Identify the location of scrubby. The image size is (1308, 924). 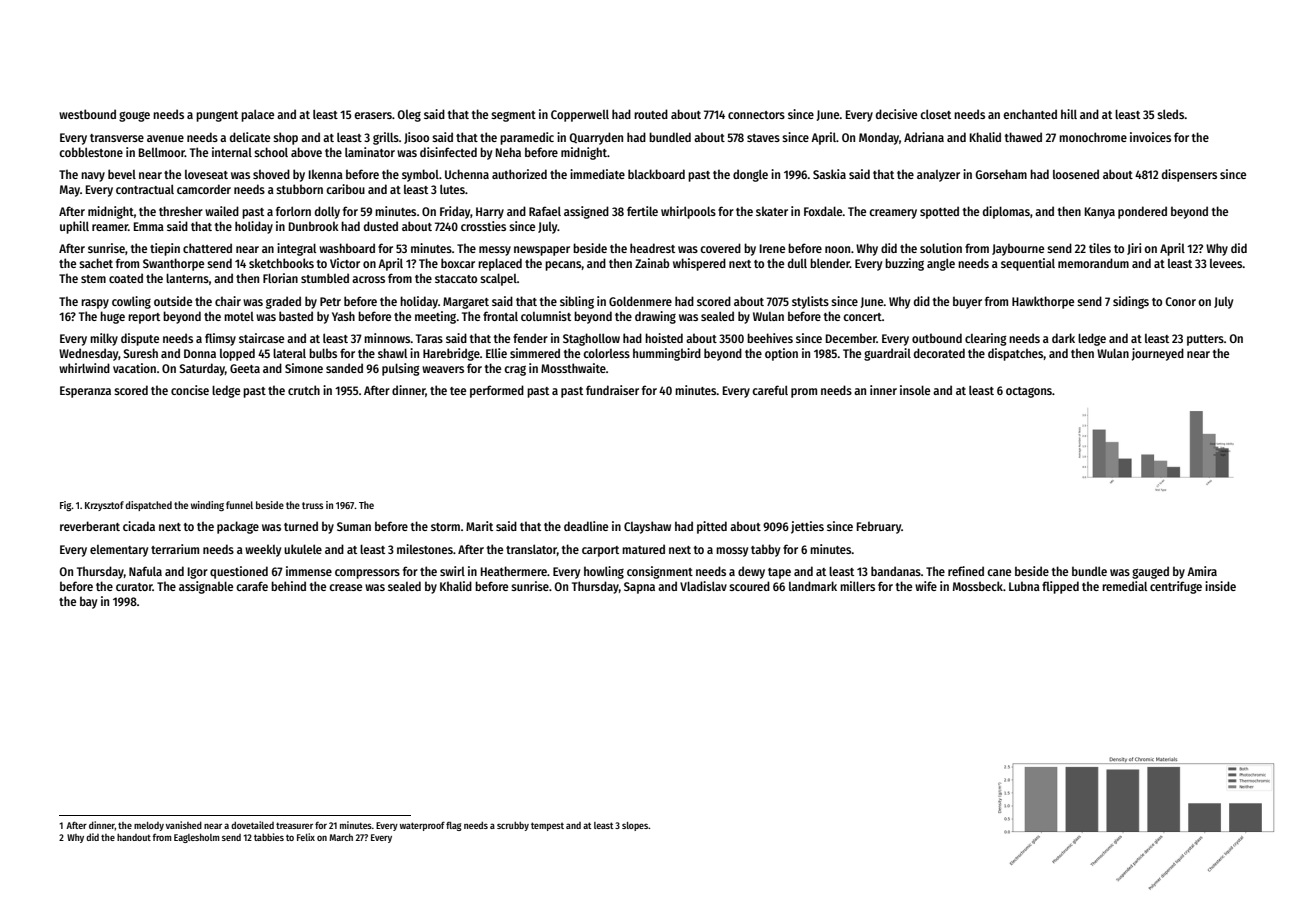
(513, 826).
